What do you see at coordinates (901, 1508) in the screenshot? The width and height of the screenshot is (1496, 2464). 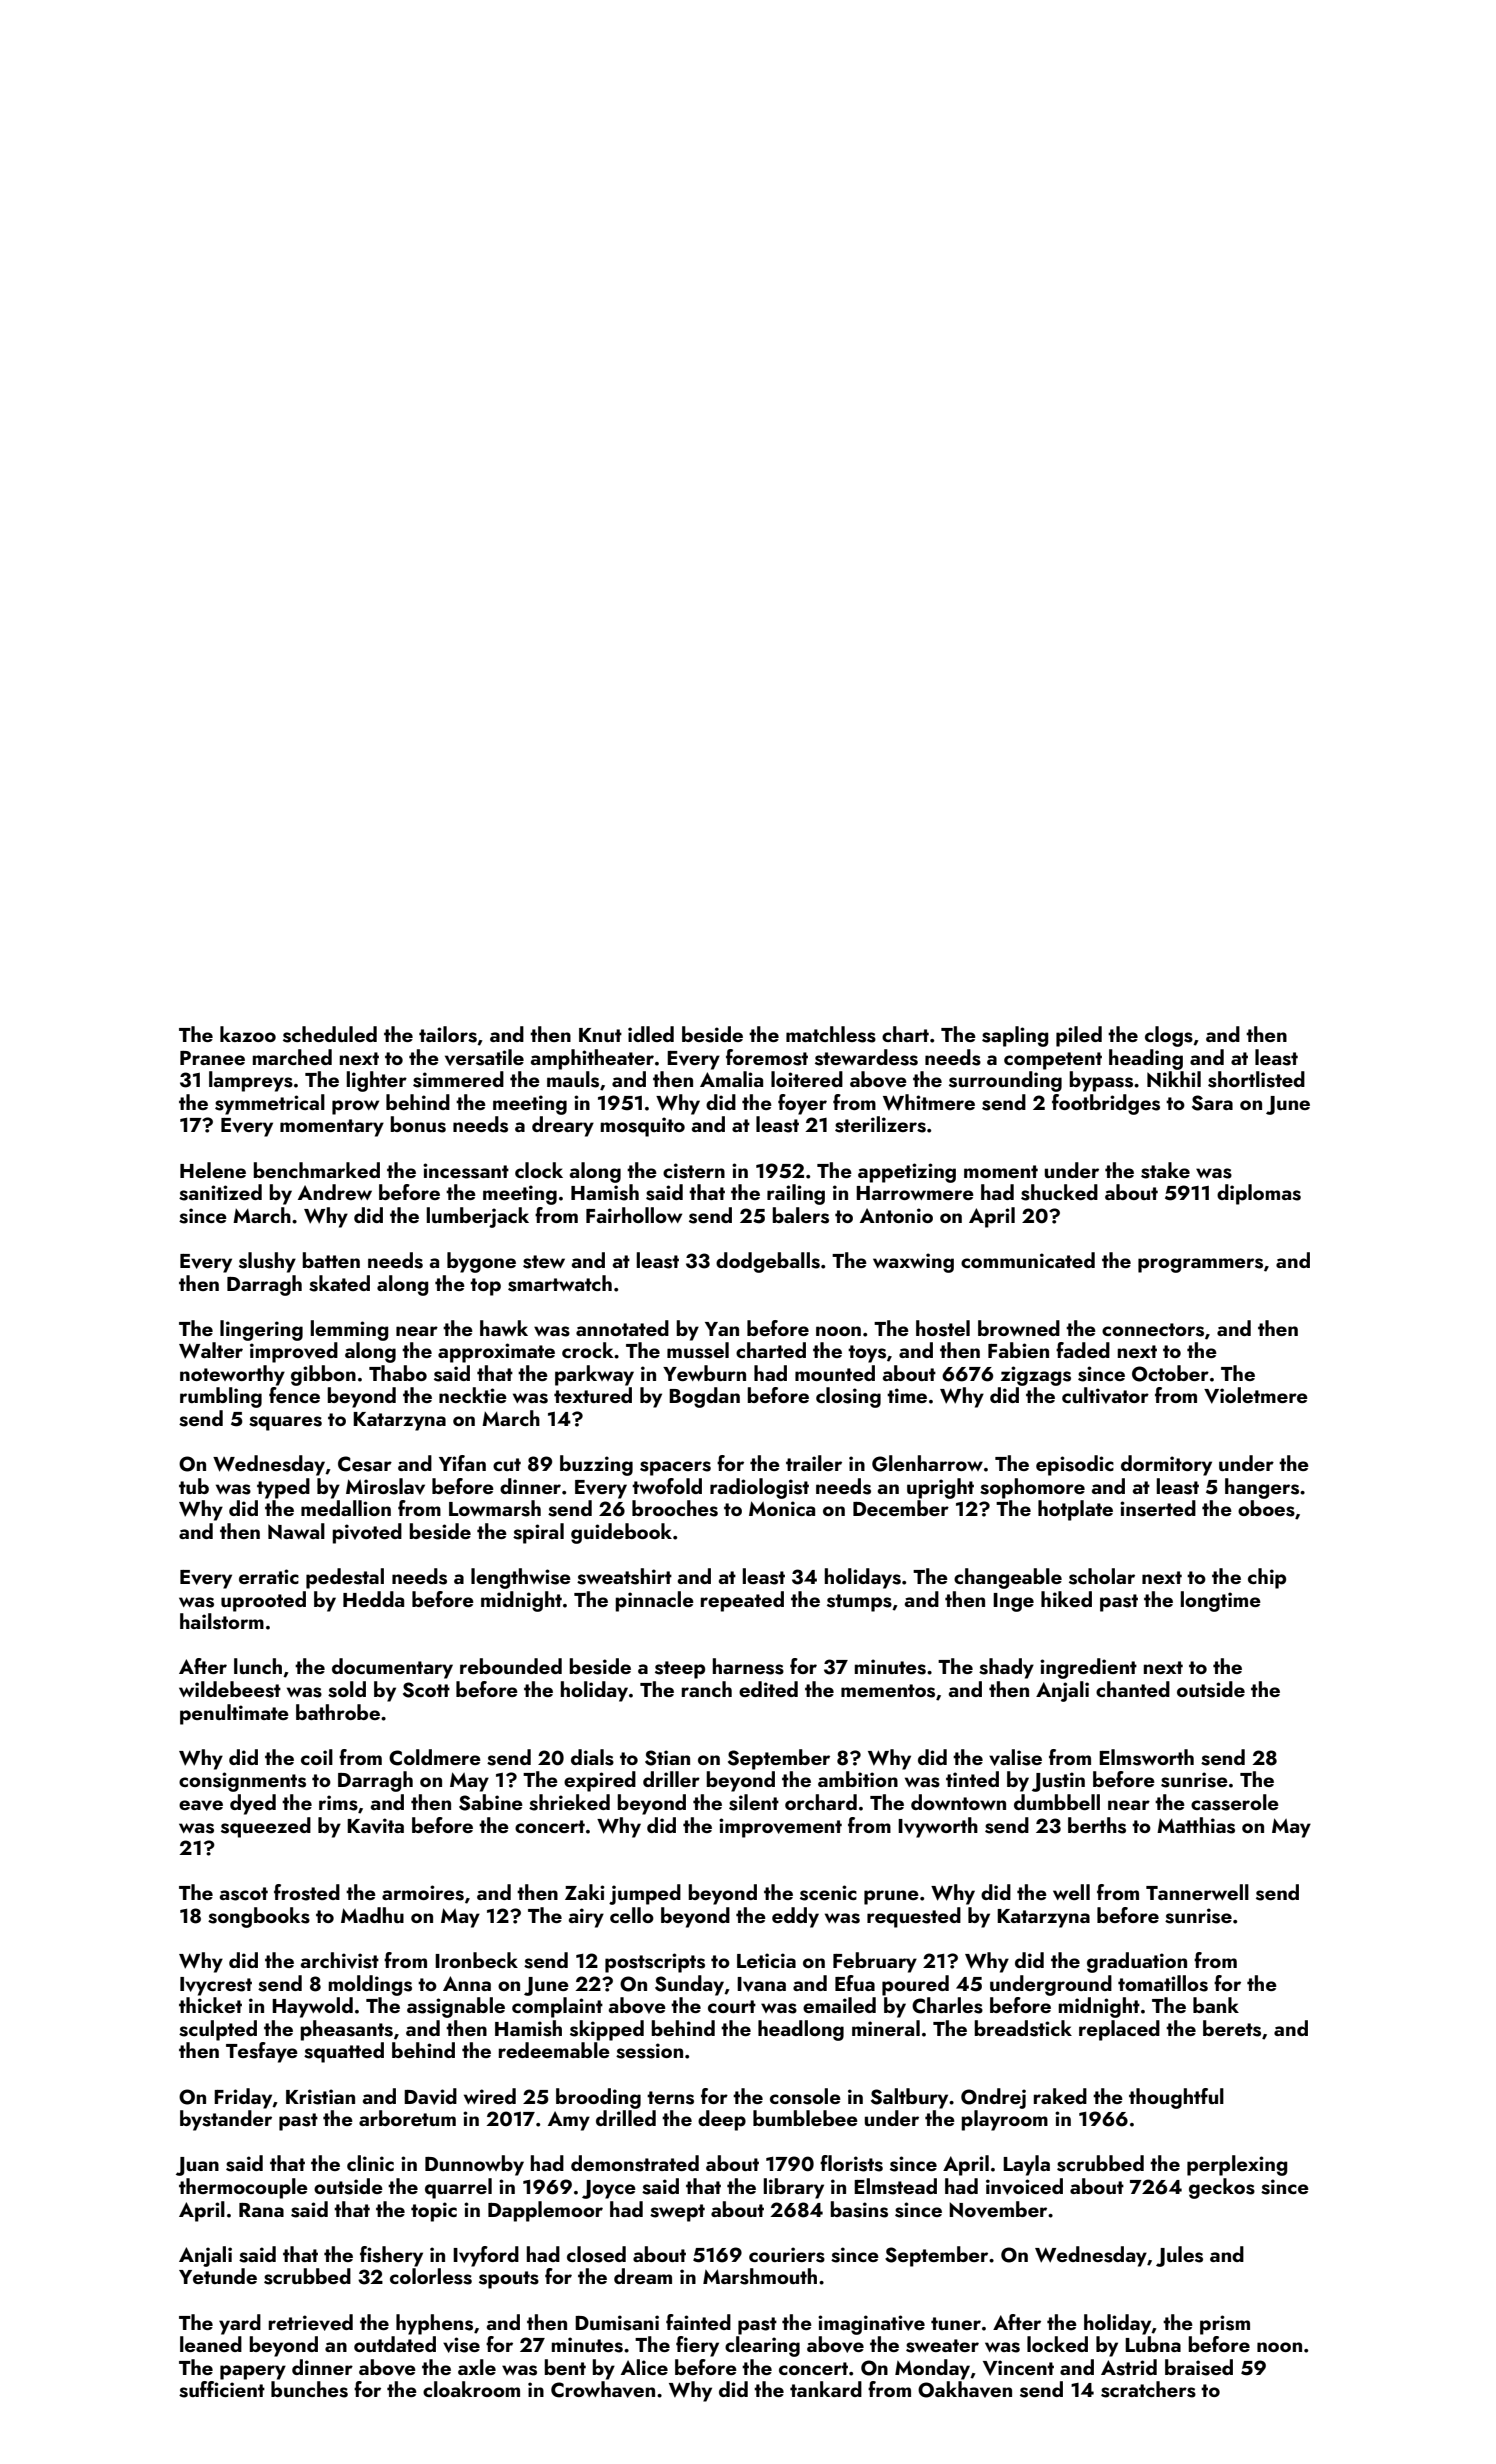 I see `December` at bounding box center [901, 1508].
